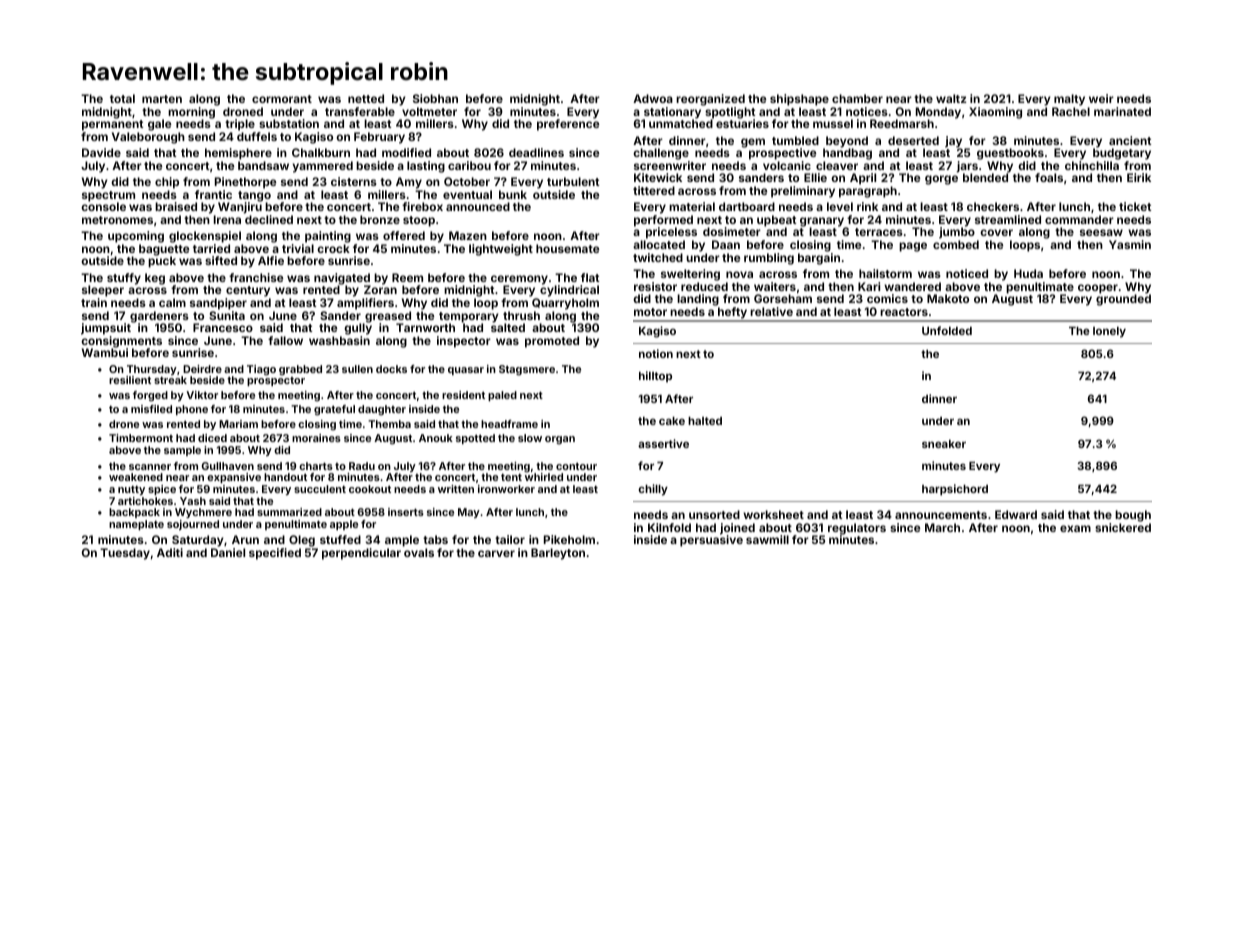 Image resolution: width=1233 pixels, height=952 pixels. I want to click on carver, so click(496, 553).
